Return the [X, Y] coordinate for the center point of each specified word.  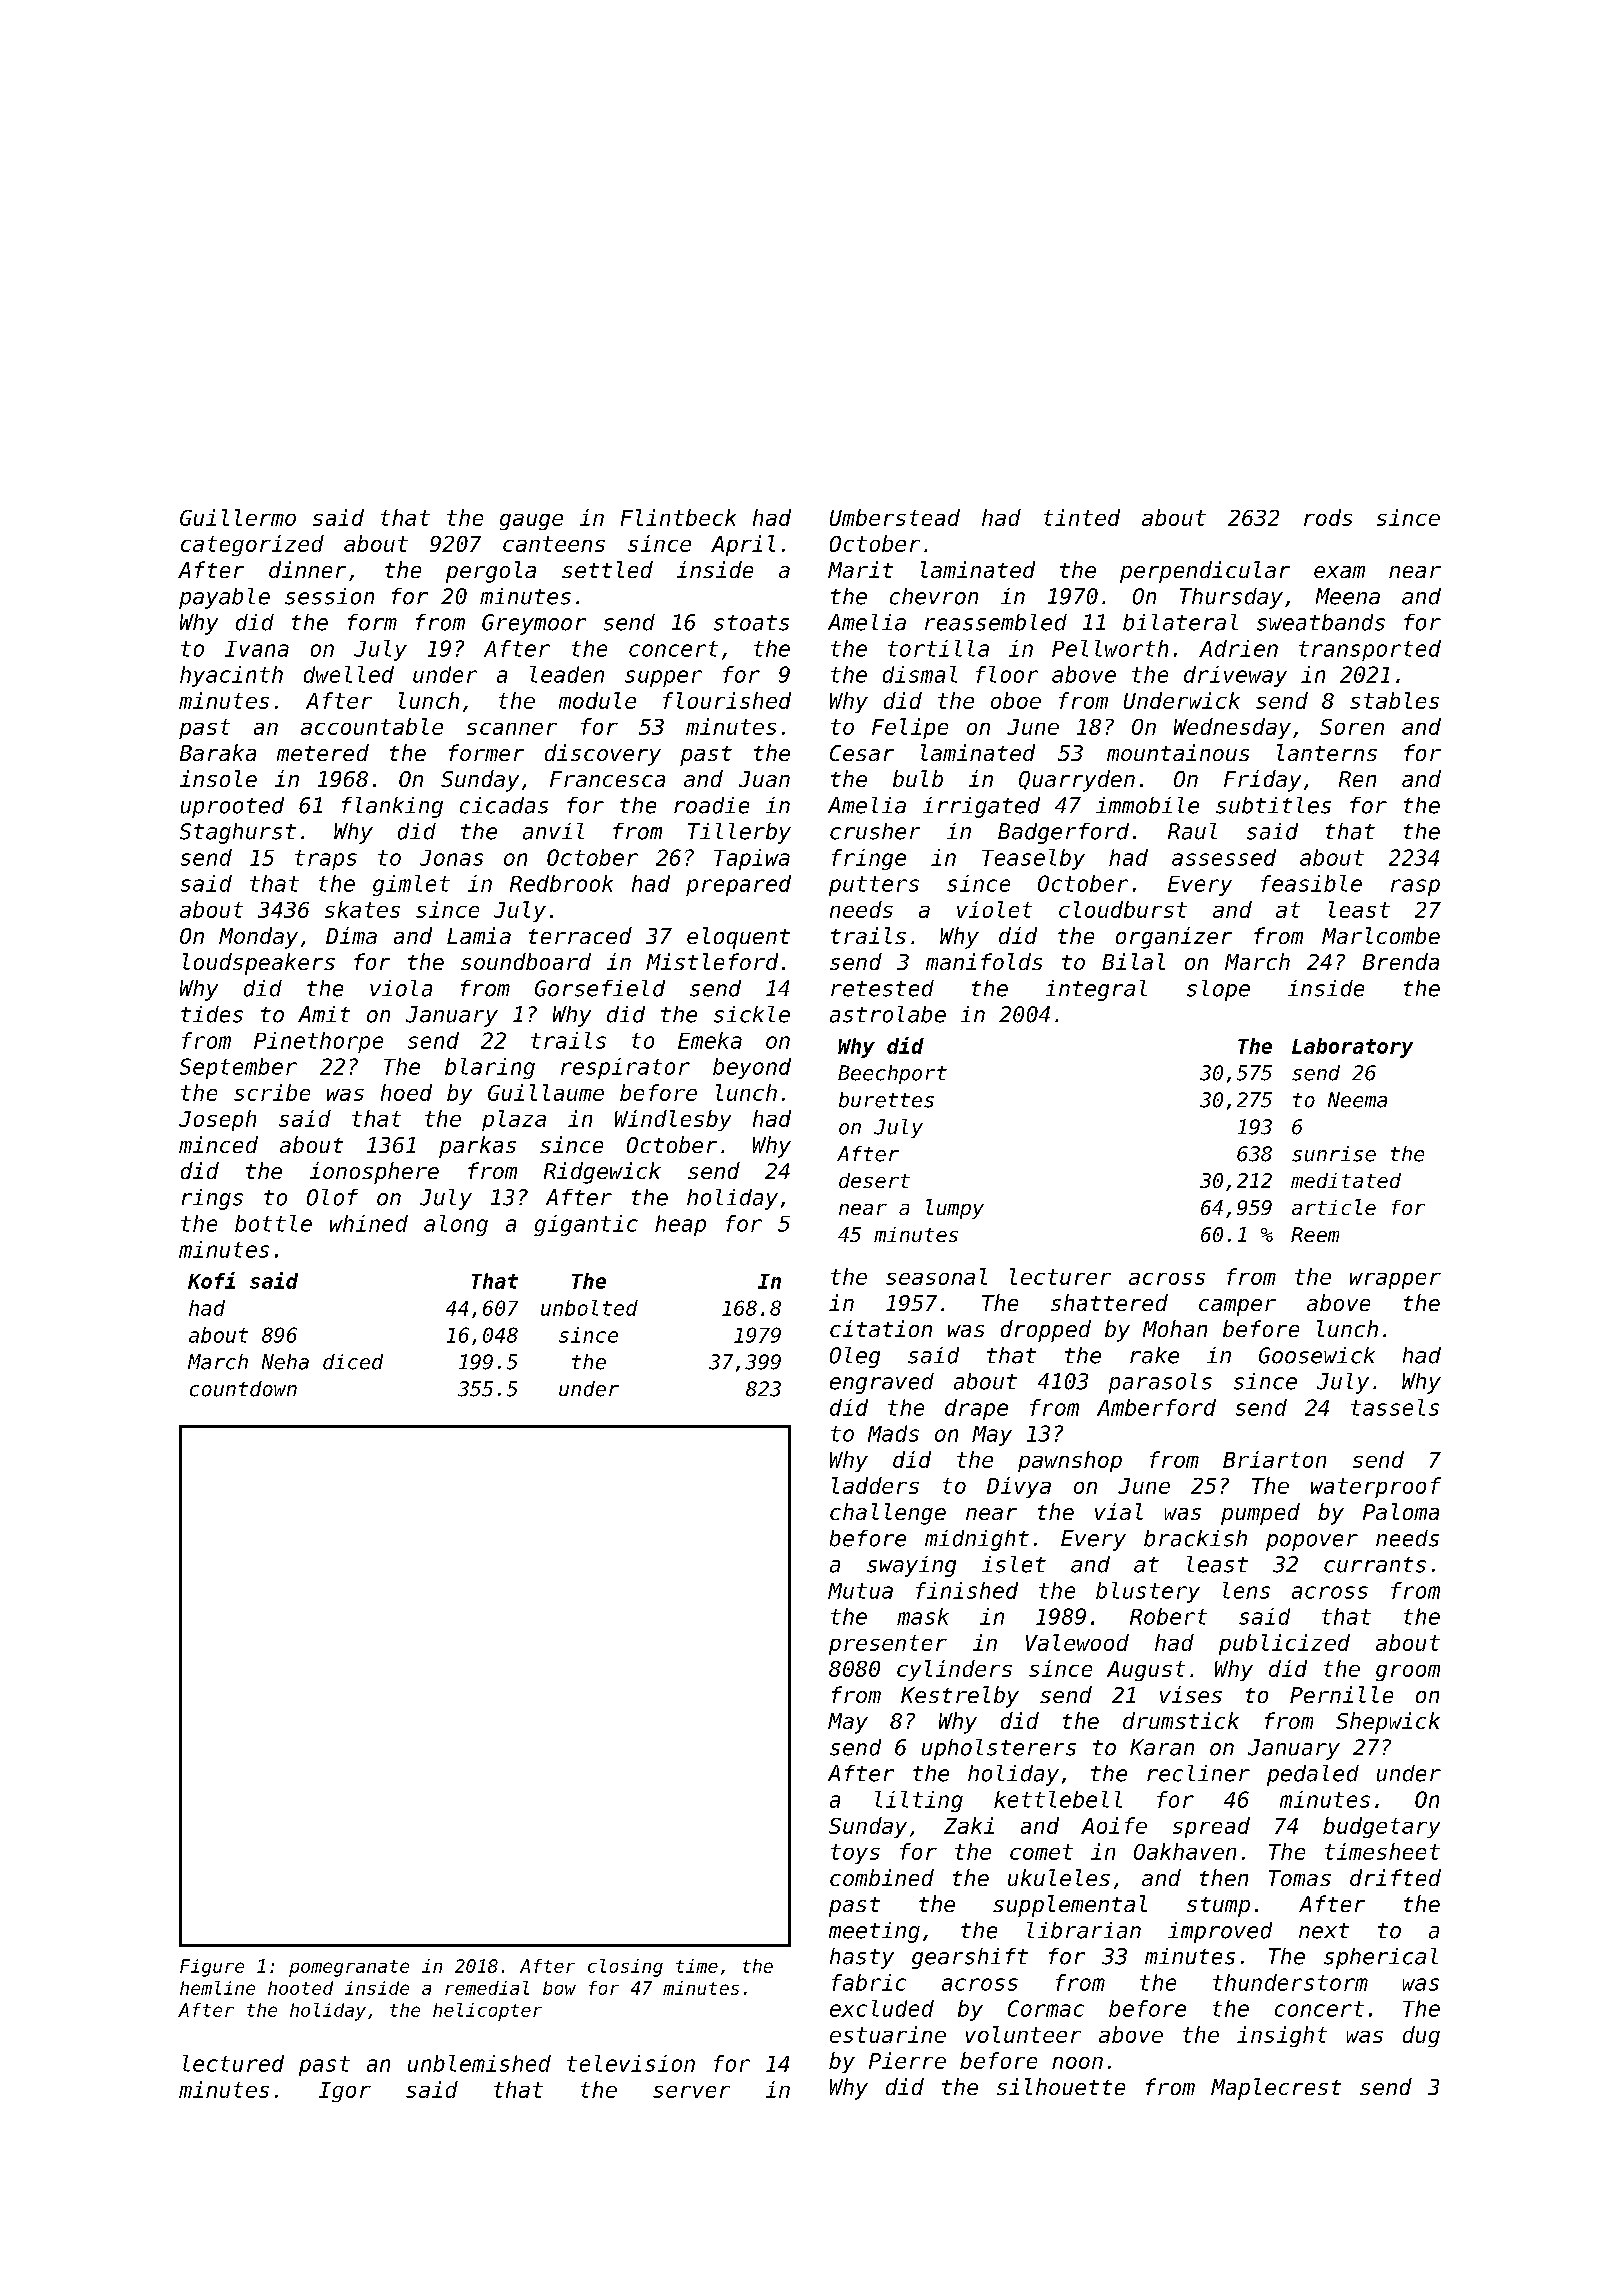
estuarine [888, 2034]
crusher [875, 831]
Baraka [218, 752]
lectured [233, 2063]
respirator [625, 1068]
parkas [477, 1147]
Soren [1352, 727]
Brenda [1401, 961]
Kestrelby [960, 1697]
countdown [243, 1389]
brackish [1195, 1538]
